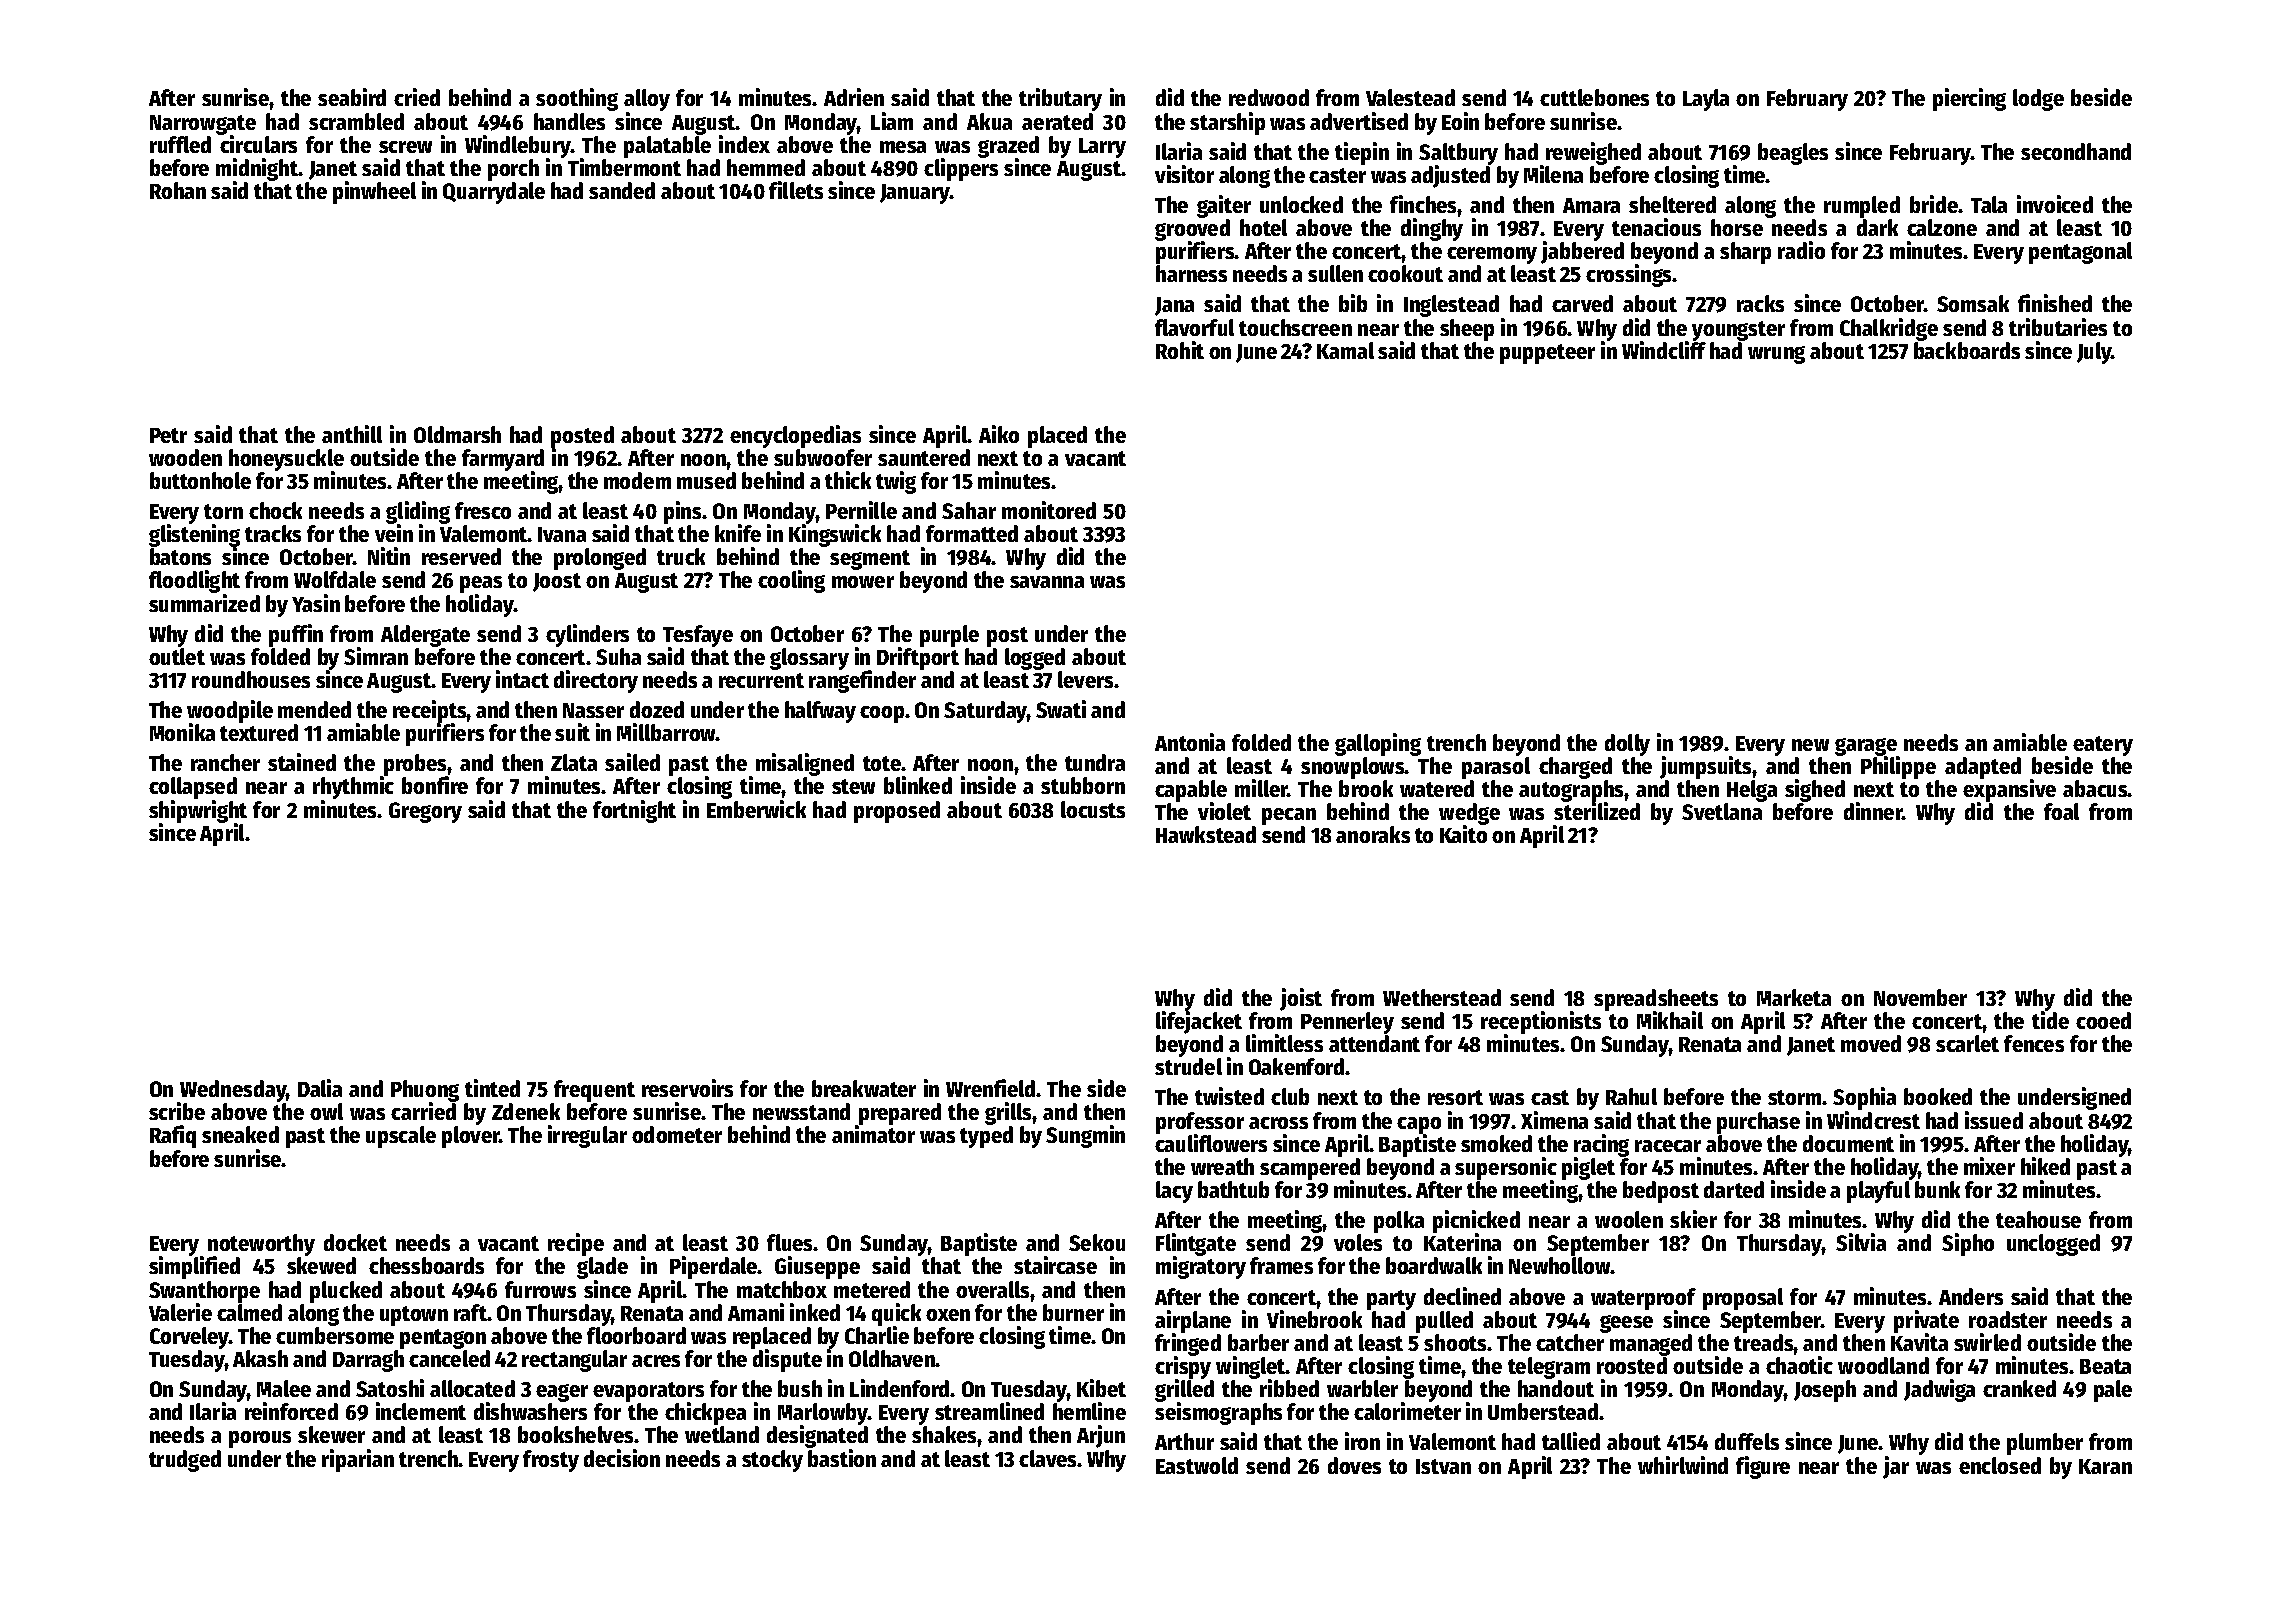  I want to click on simplified, so click(194, 1268).
